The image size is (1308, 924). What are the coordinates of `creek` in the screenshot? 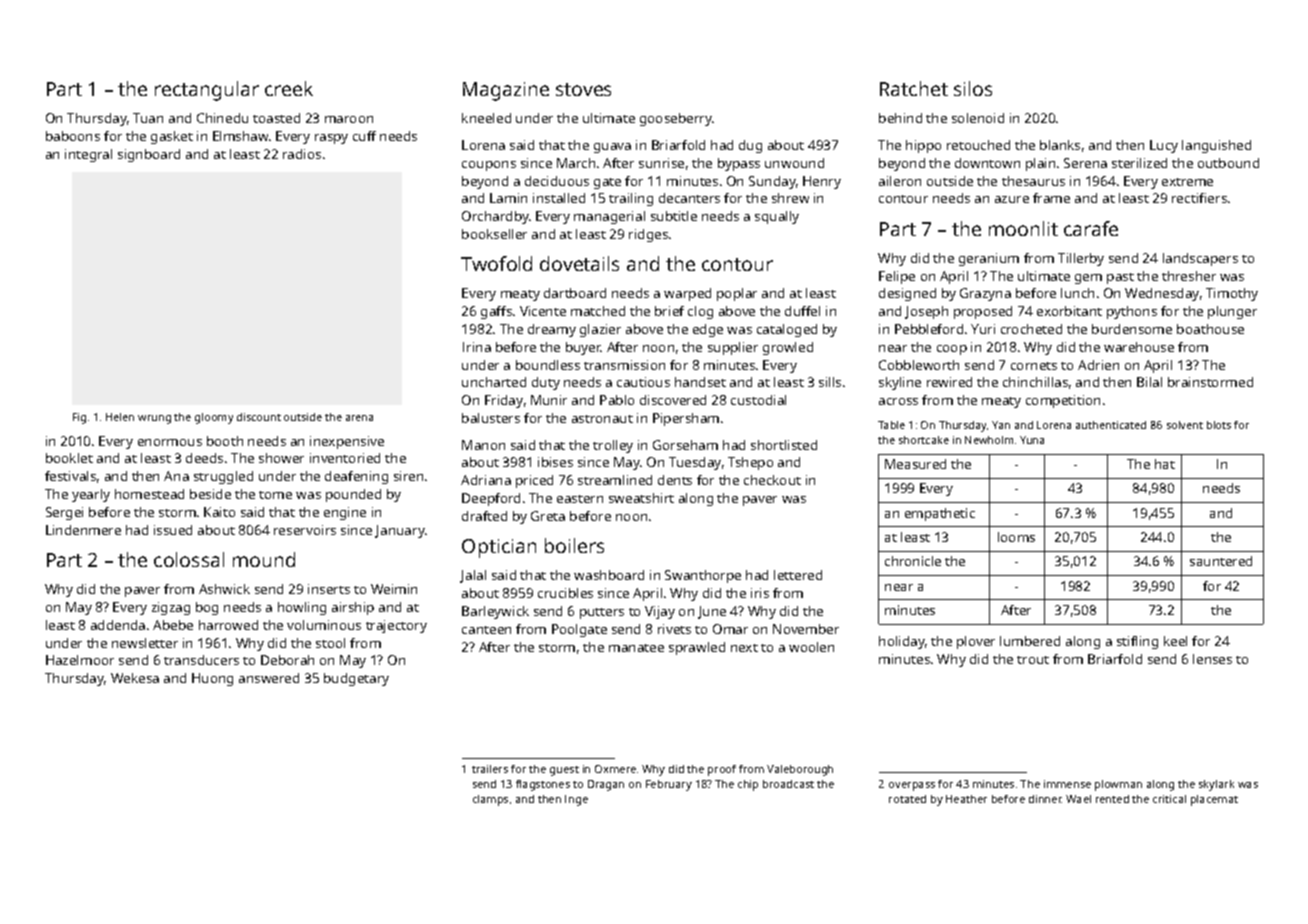 It's located at (289, 88).
